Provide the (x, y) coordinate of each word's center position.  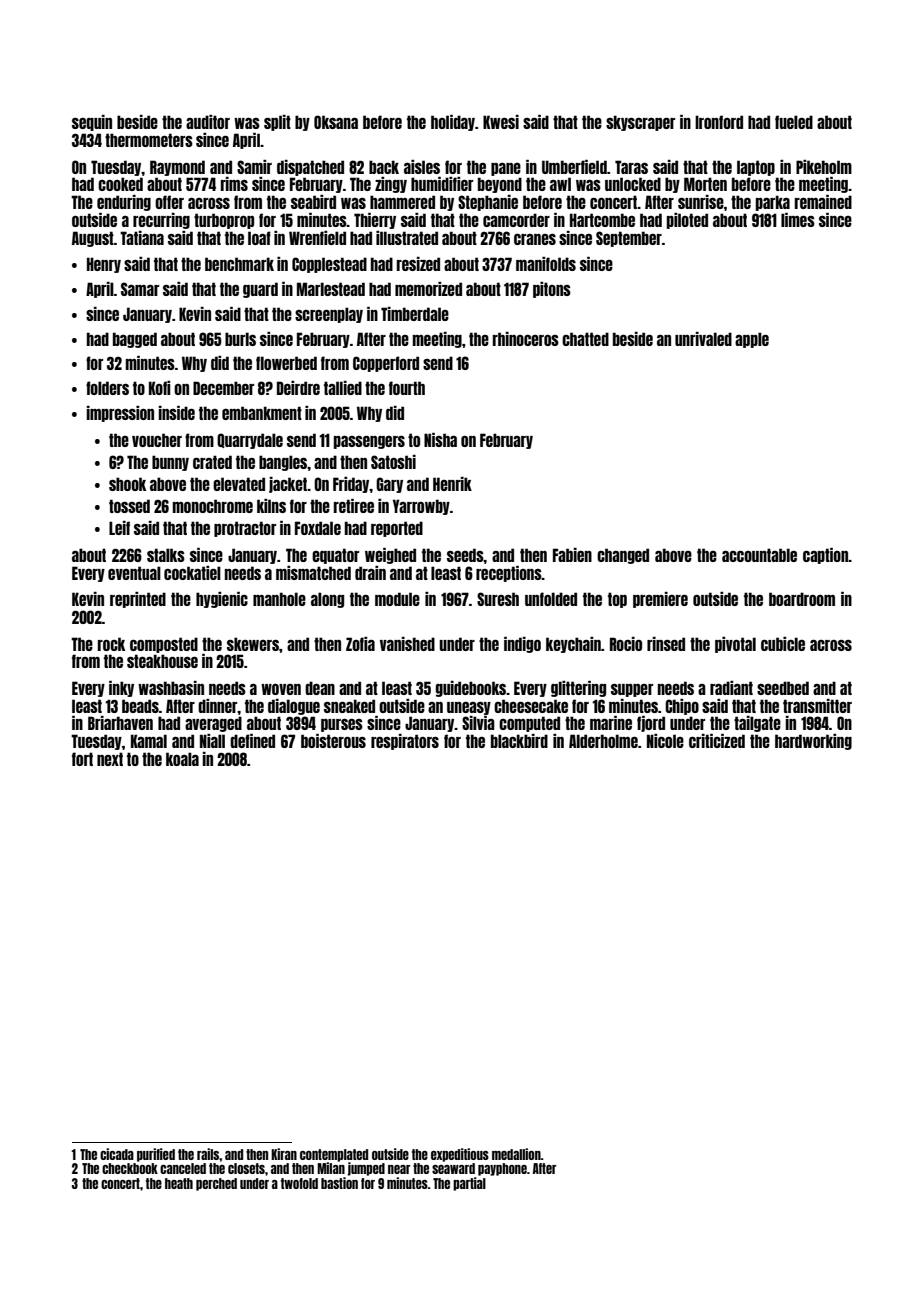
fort (82, 759)
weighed (390, 556)
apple (752, 340)
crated (212, 462)
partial (469, 1184)
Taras (631, 167)
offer (169, 202)
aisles (422, 167)
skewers (253, 644)
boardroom (802, 599)
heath (179, 1183)
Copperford (386, 364)
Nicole (665, 741)
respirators (405, 742)
